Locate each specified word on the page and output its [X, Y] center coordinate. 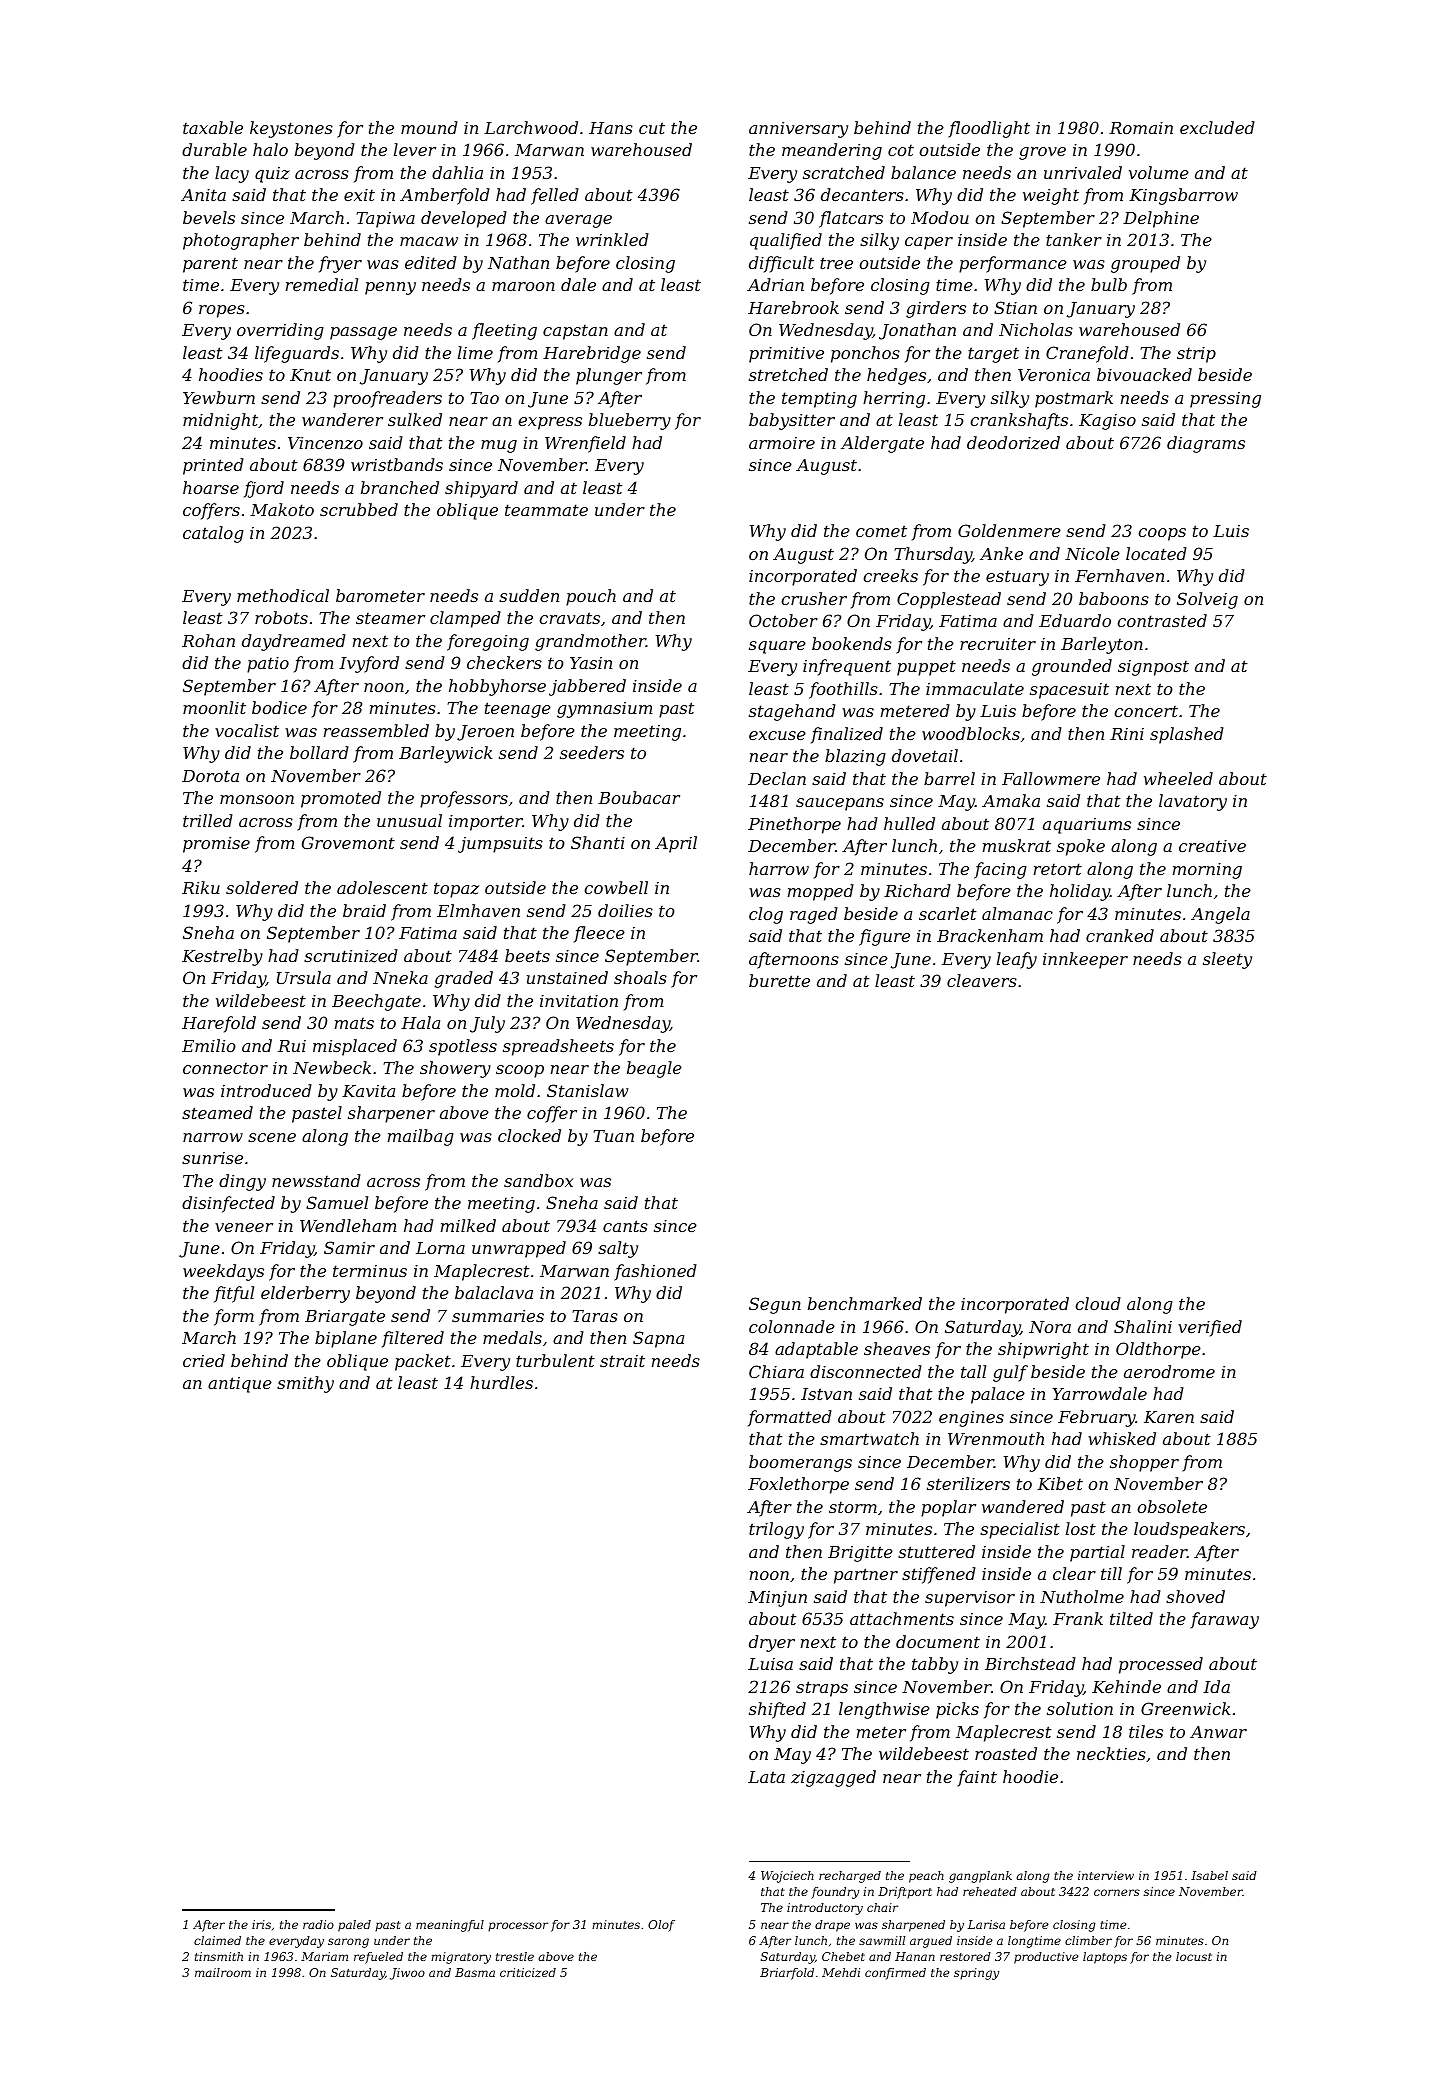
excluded [1217, 127]
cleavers [982, 980]
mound [429, 127]
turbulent [555, 1360]
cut [652, 128]
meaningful [450, 1926]
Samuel [337, 1202]
